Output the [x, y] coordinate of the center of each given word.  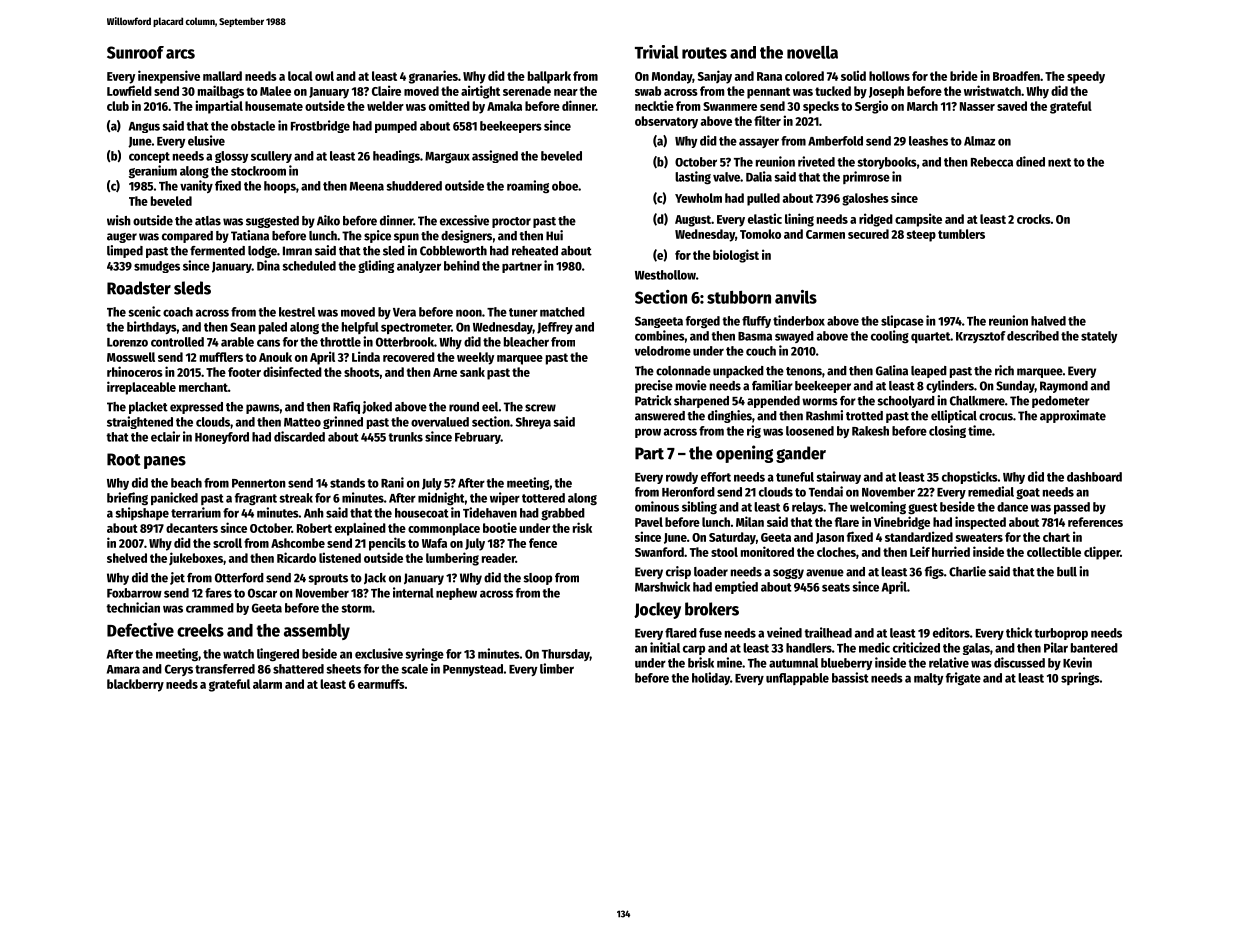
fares [218, 593]
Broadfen [1016, 76]
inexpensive [169, 77]
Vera [404, 312]
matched [562, 312]
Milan [750, 521]
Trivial [657, 52]
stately [1099, 337]
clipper [1102, 553]
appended [773, 402]
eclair [165, 436]
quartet [930, 337]
